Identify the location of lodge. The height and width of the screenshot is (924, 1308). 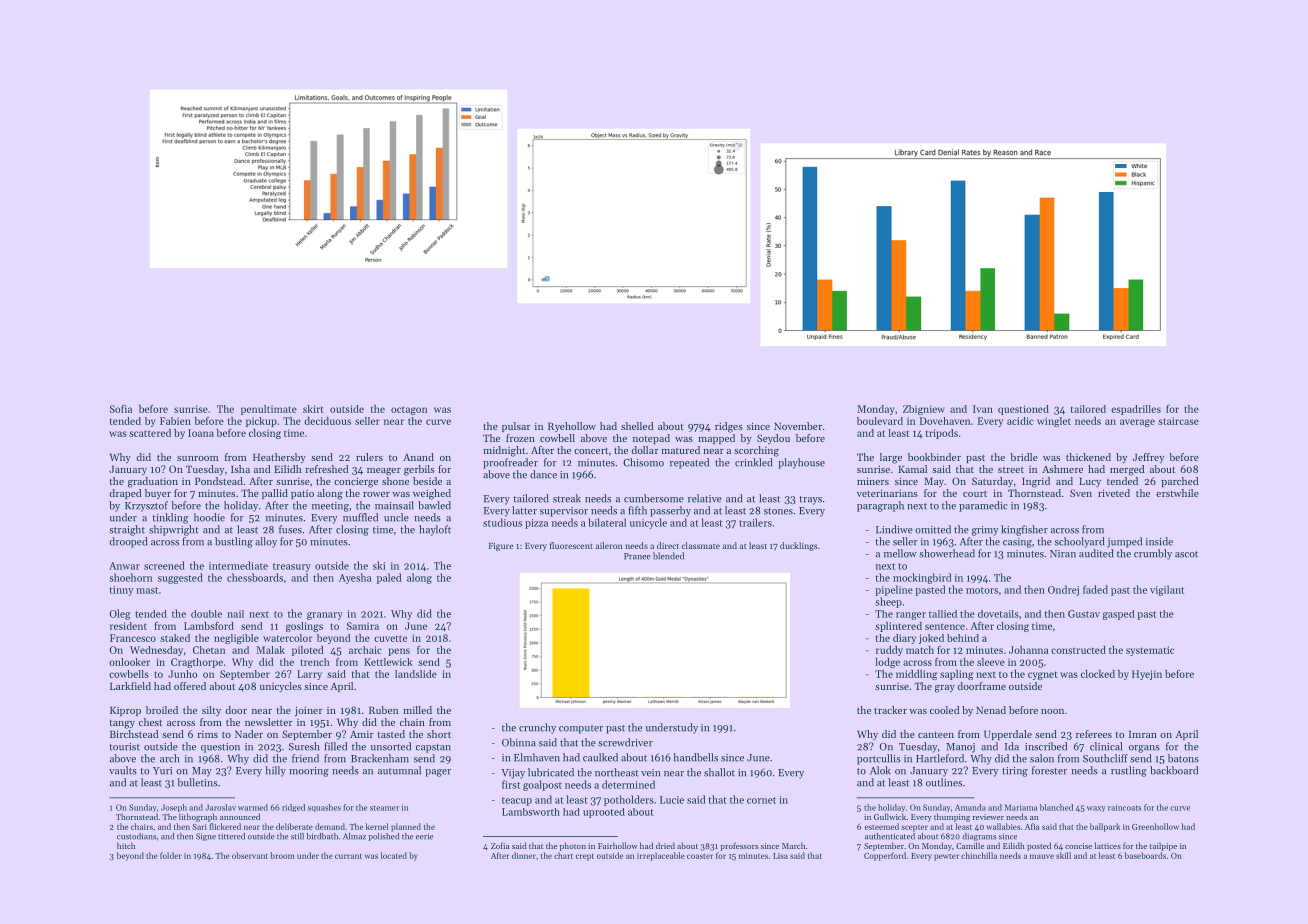
(888, 663).
